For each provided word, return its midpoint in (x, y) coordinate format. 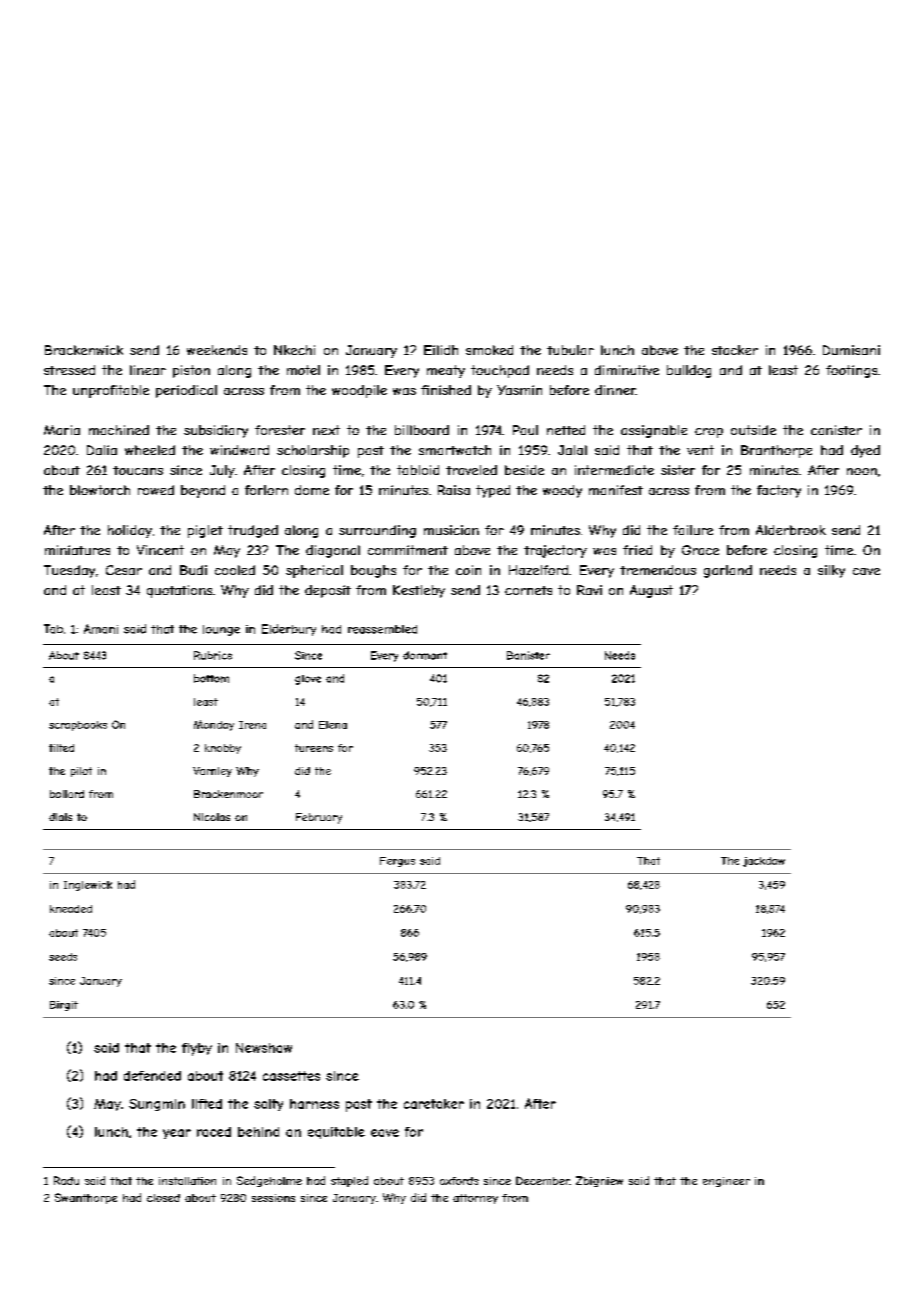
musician (451, 530)
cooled (235, 570)
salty (268, 1105)
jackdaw (764, 862)
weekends (217, 350)
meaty (446, 371)
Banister (528, 655)
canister (836, 430)
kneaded (71, 909)
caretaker (434, 1104)
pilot (81, 772)
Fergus (397, 862)
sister (678, 470)
